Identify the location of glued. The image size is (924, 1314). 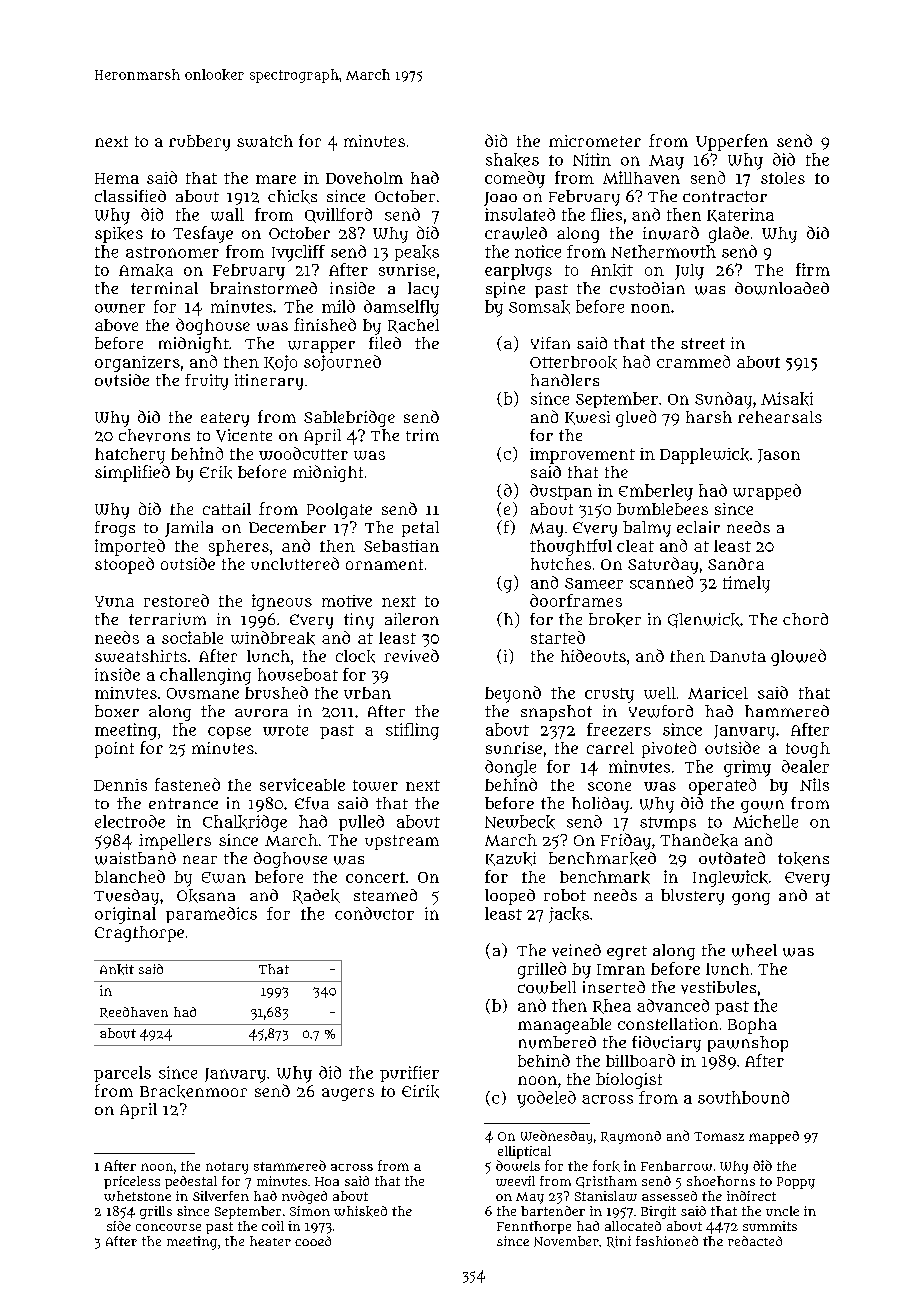
(636, 418).
